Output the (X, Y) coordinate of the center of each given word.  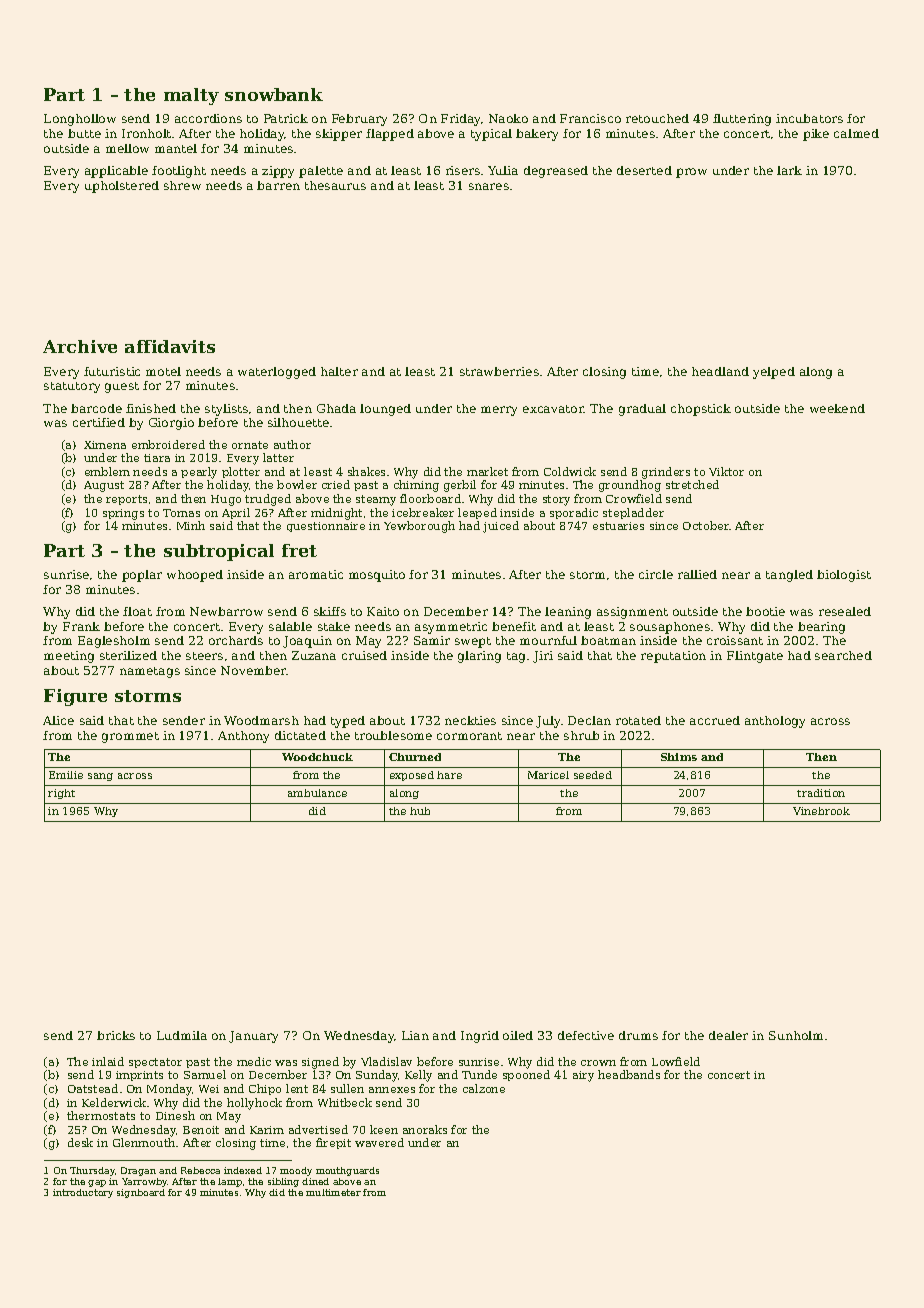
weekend (837, 408)
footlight (179, 172)
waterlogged (277, 373)
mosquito (377, 576)
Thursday (92, 1171)
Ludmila (182, 1035)
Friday (460, 120)
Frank (81, 626)
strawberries (499, 371)
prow (691, 173)
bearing (821, 628)
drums (638, 1035)
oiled (518, 1035)
